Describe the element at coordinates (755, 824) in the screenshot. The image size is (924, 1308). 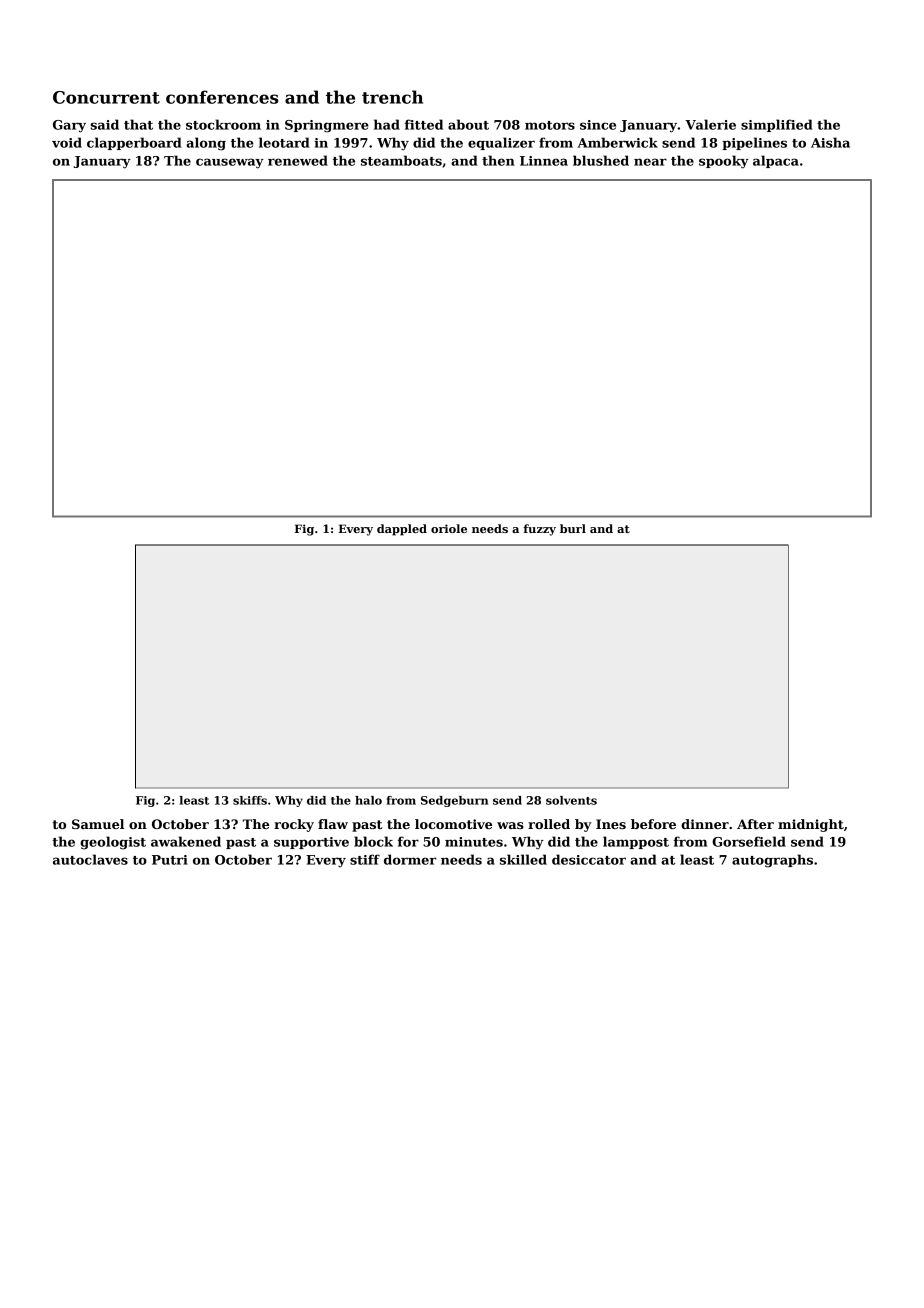
I see `After` at that location.
